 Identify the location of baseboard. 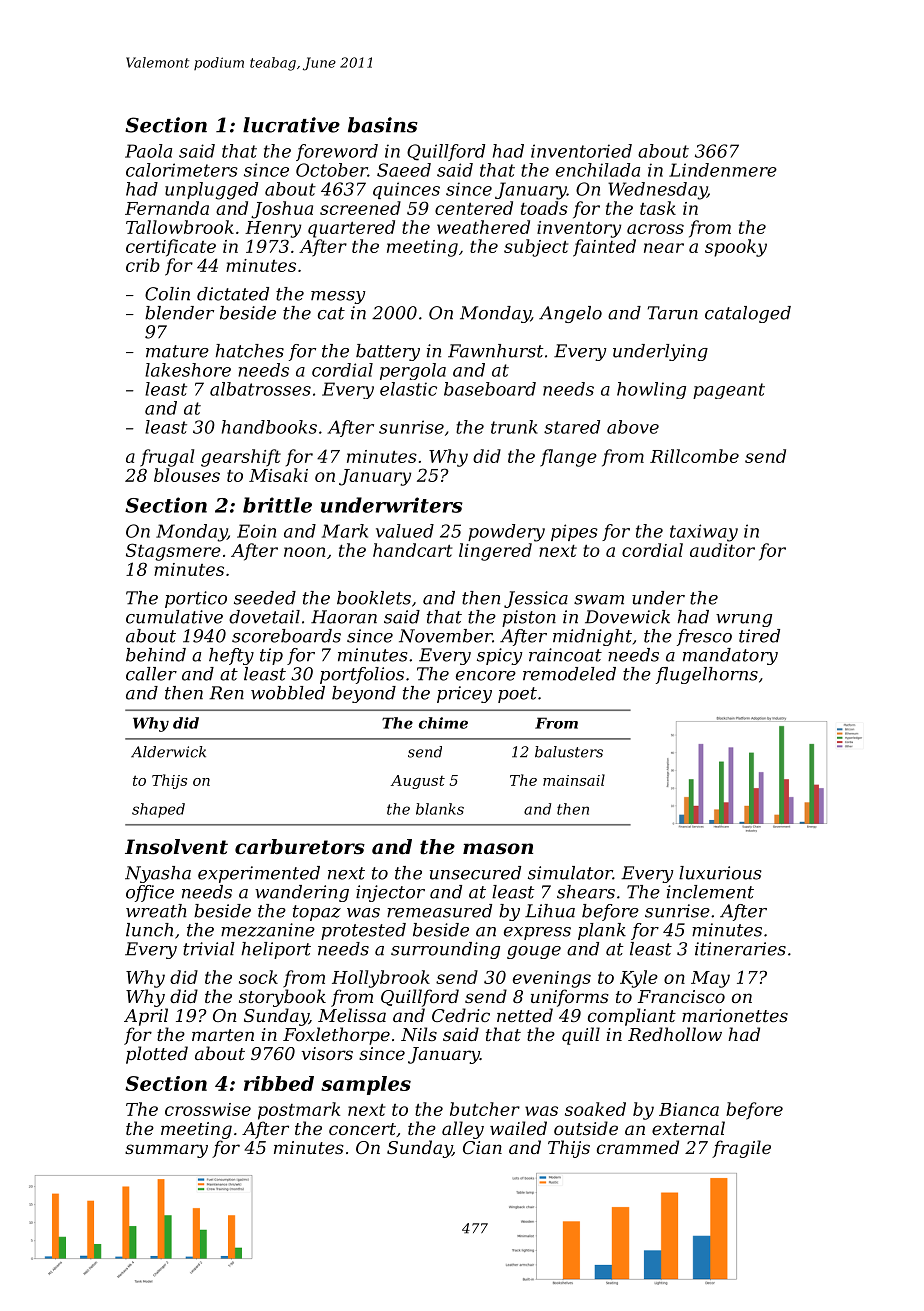
(490, 389).
